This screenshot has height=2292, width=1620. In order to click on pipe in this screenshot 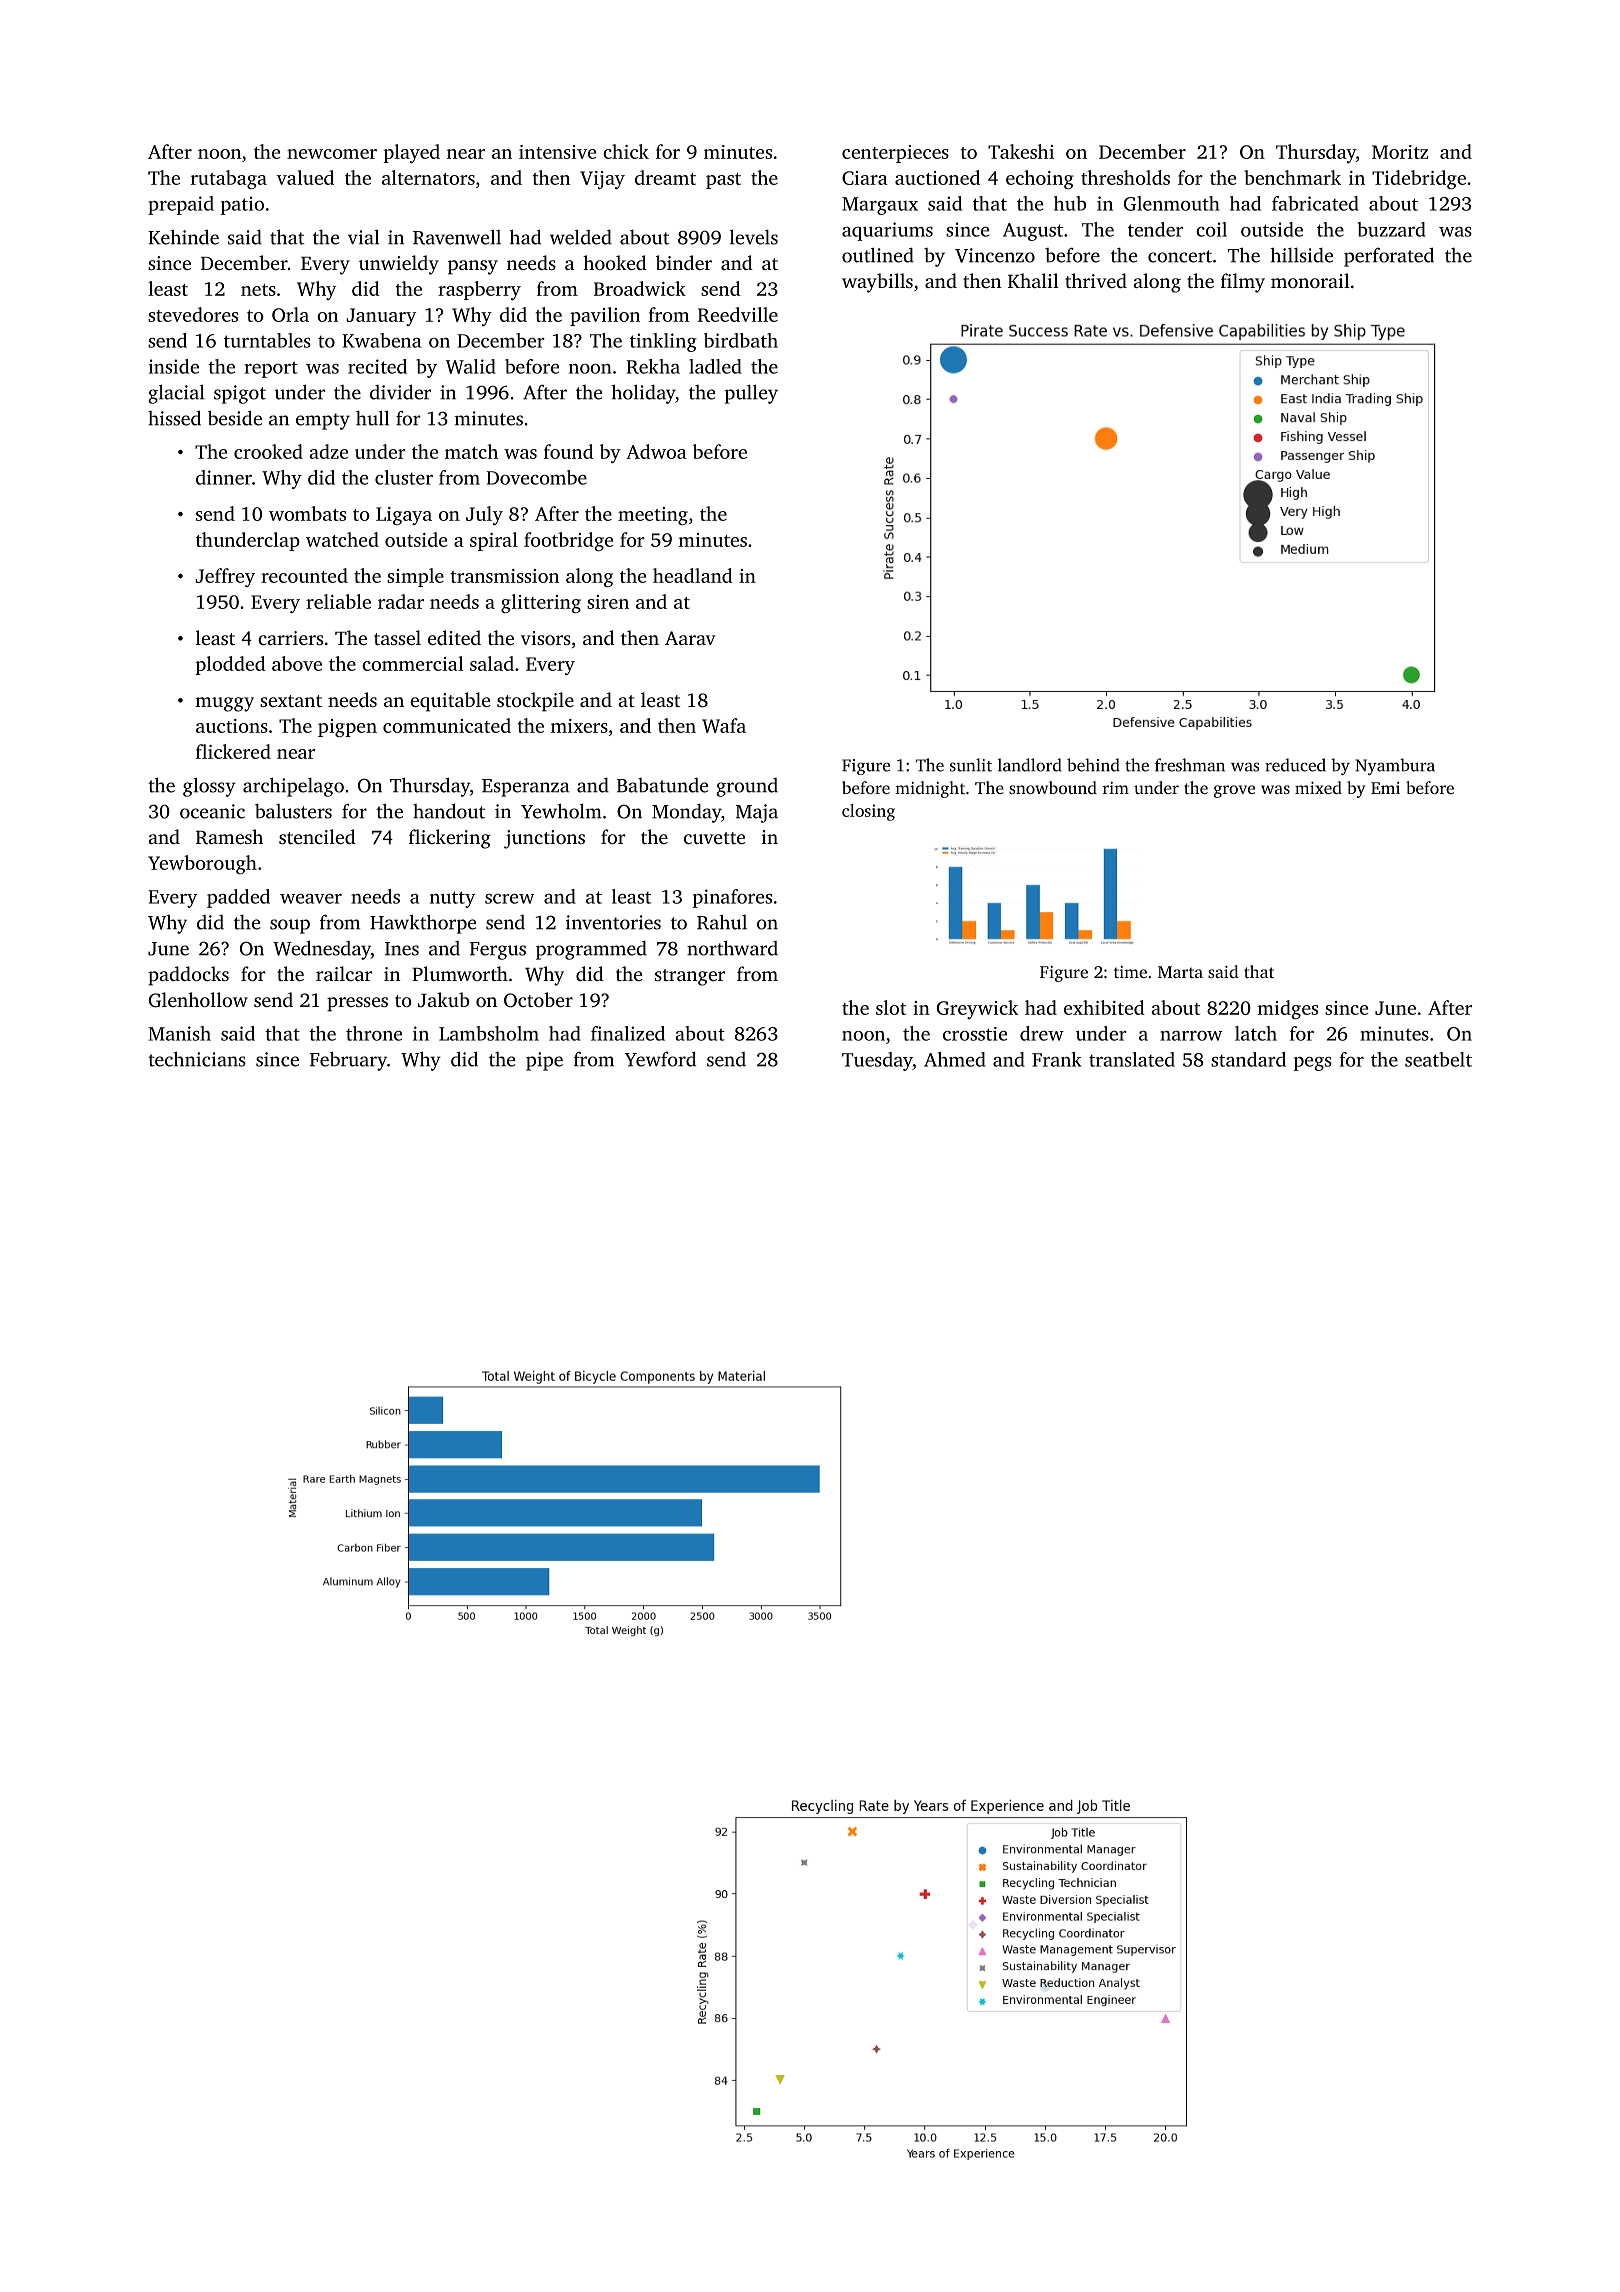, I will do `click(544, 1061)`.
